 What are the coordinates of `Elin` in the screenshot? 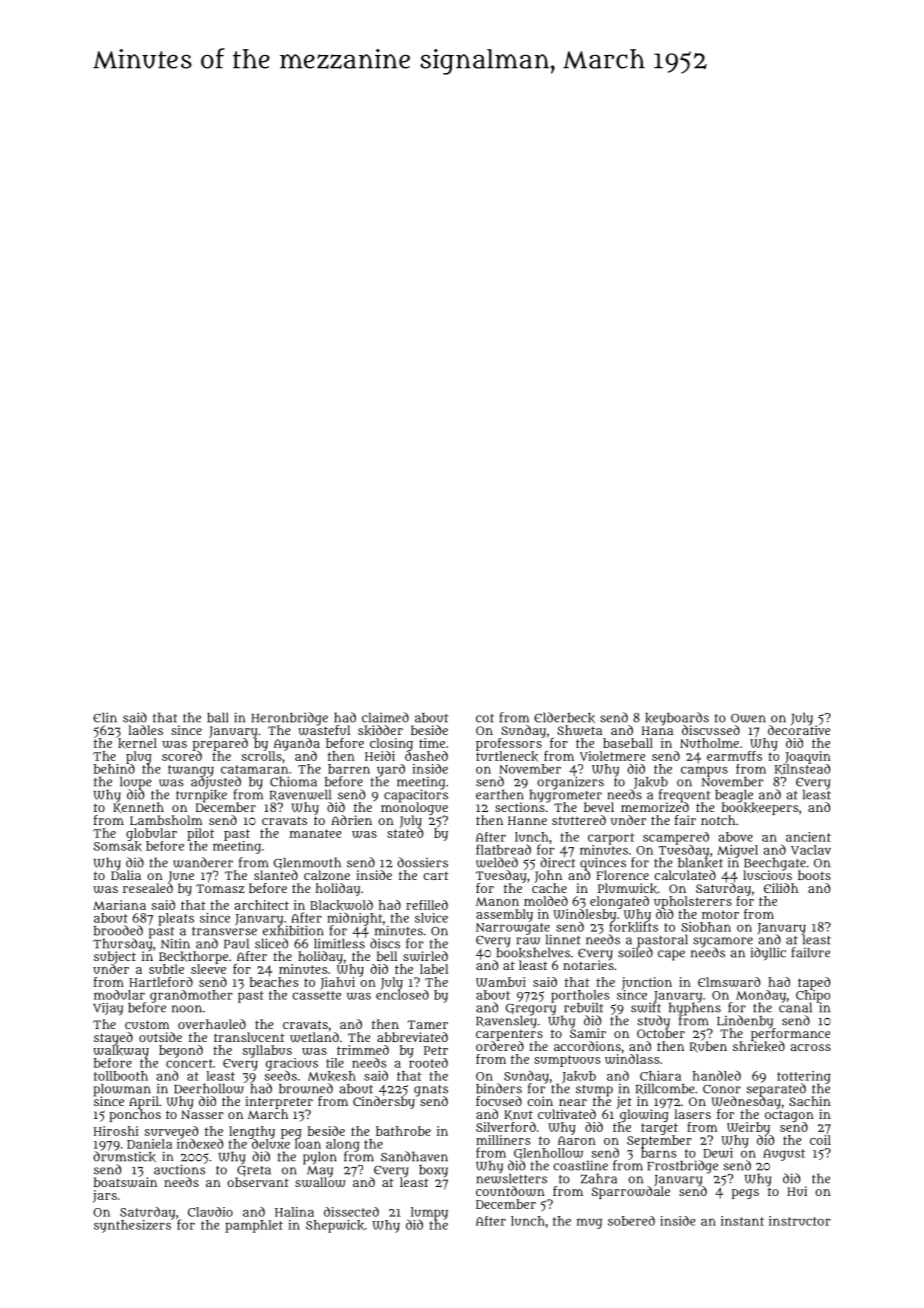 It's located at (105, 717).
